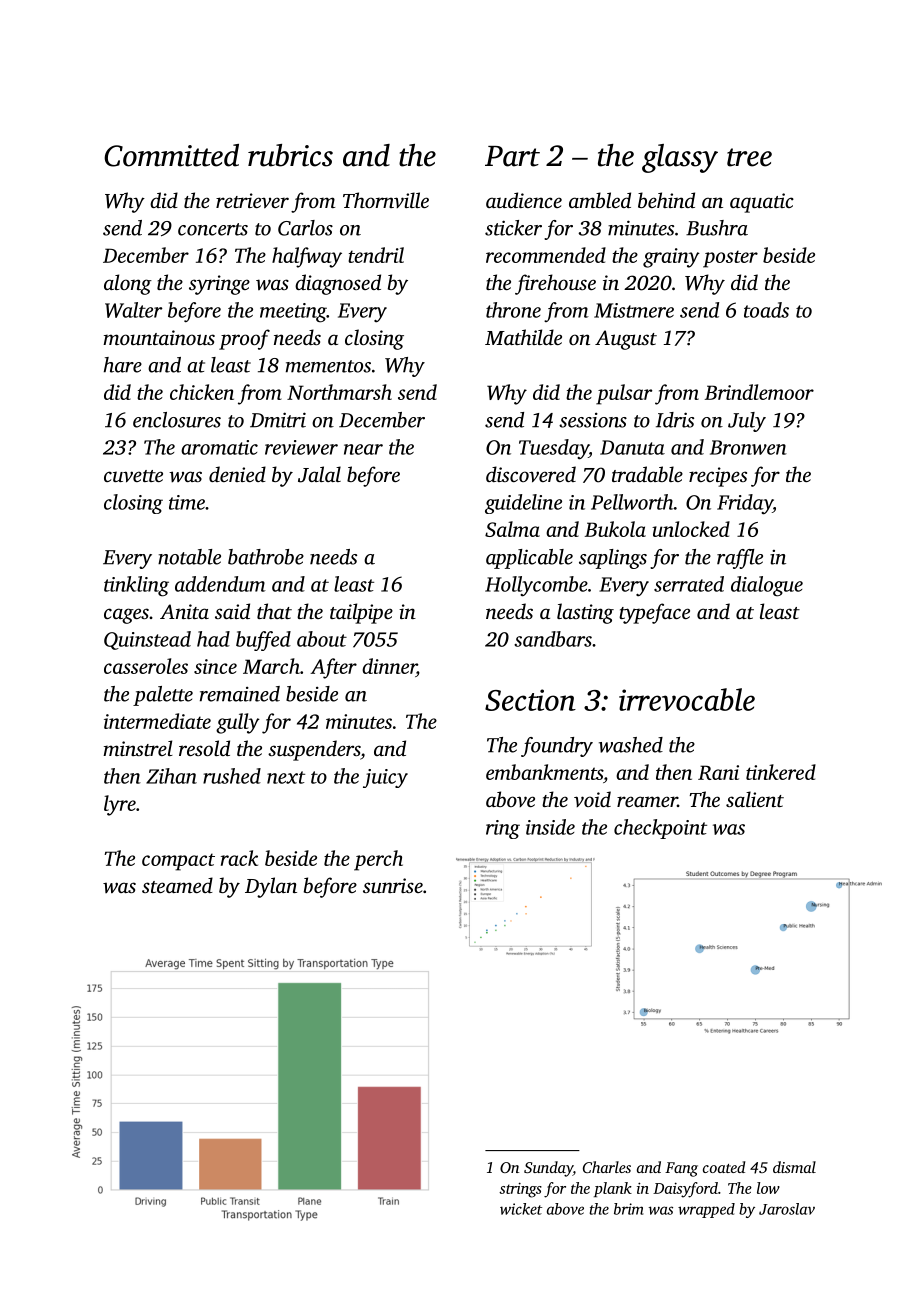 The height and width of the page is (1311, 924). What do you see at coordinates (521, 1209) in the page?
I see `wicket` at bounding box center [521, 1209].
